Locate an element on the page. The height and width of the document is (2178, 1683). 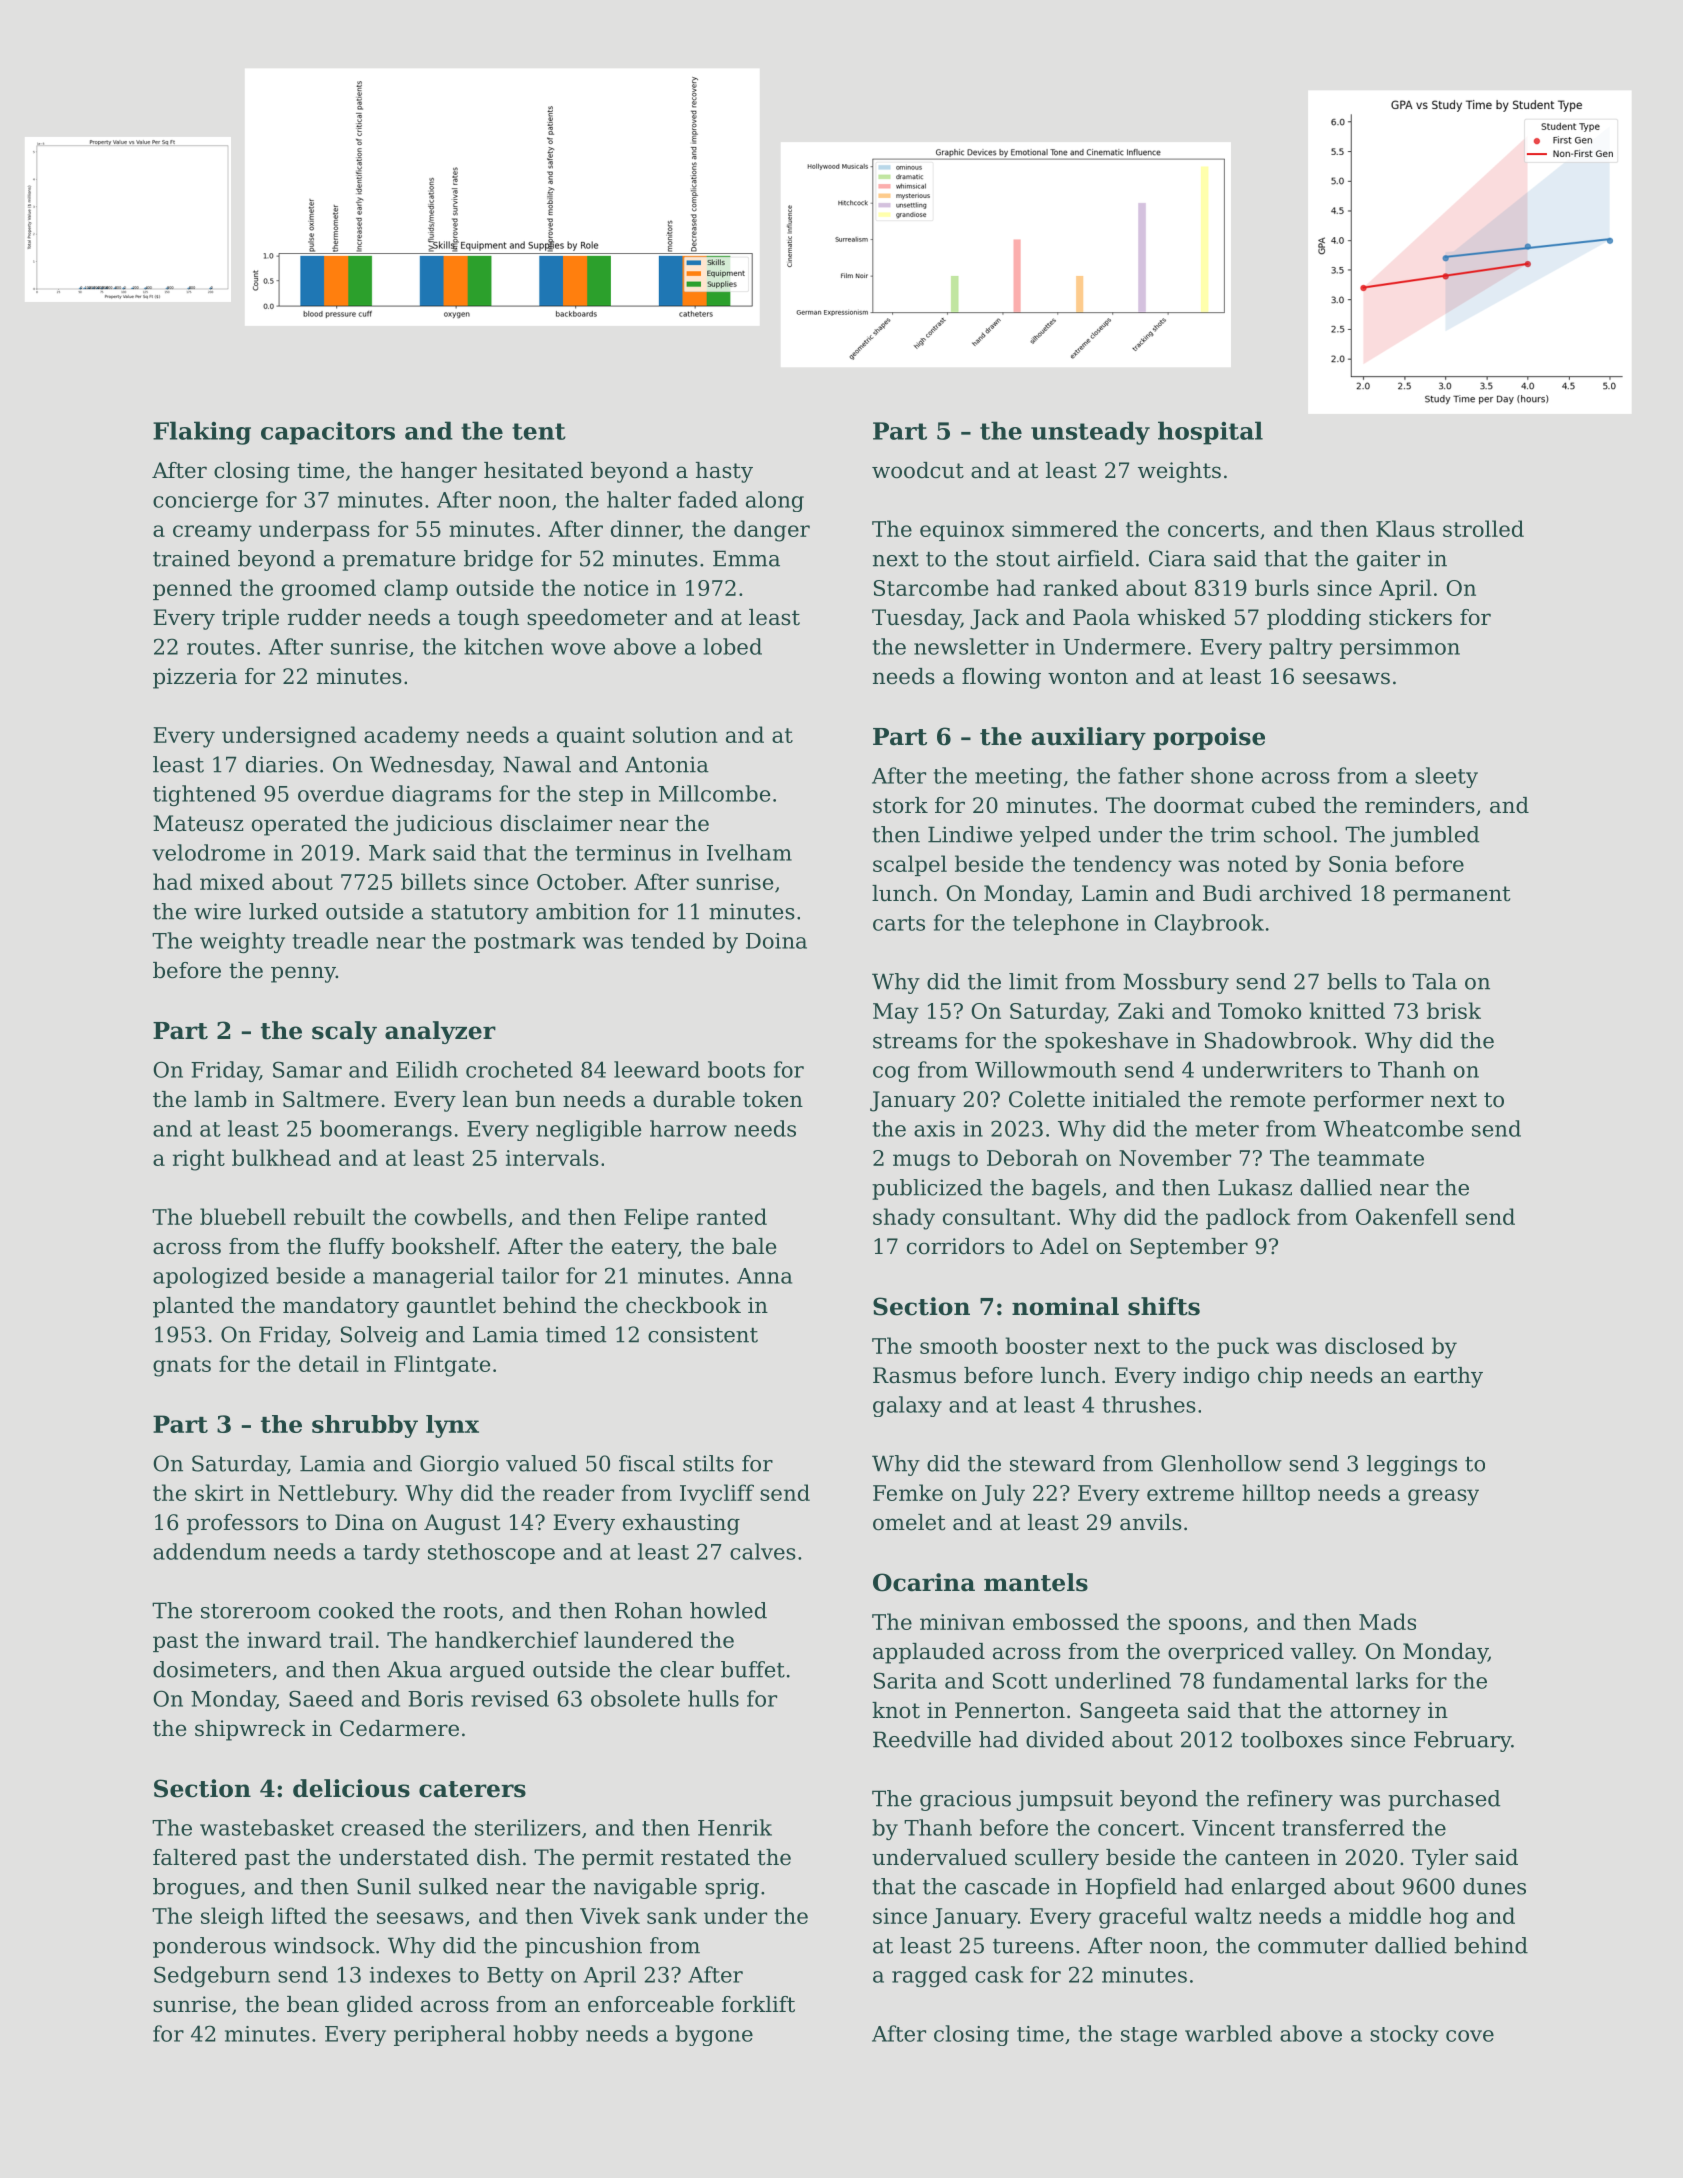
applauded is located at coordinates (929, 1653).
